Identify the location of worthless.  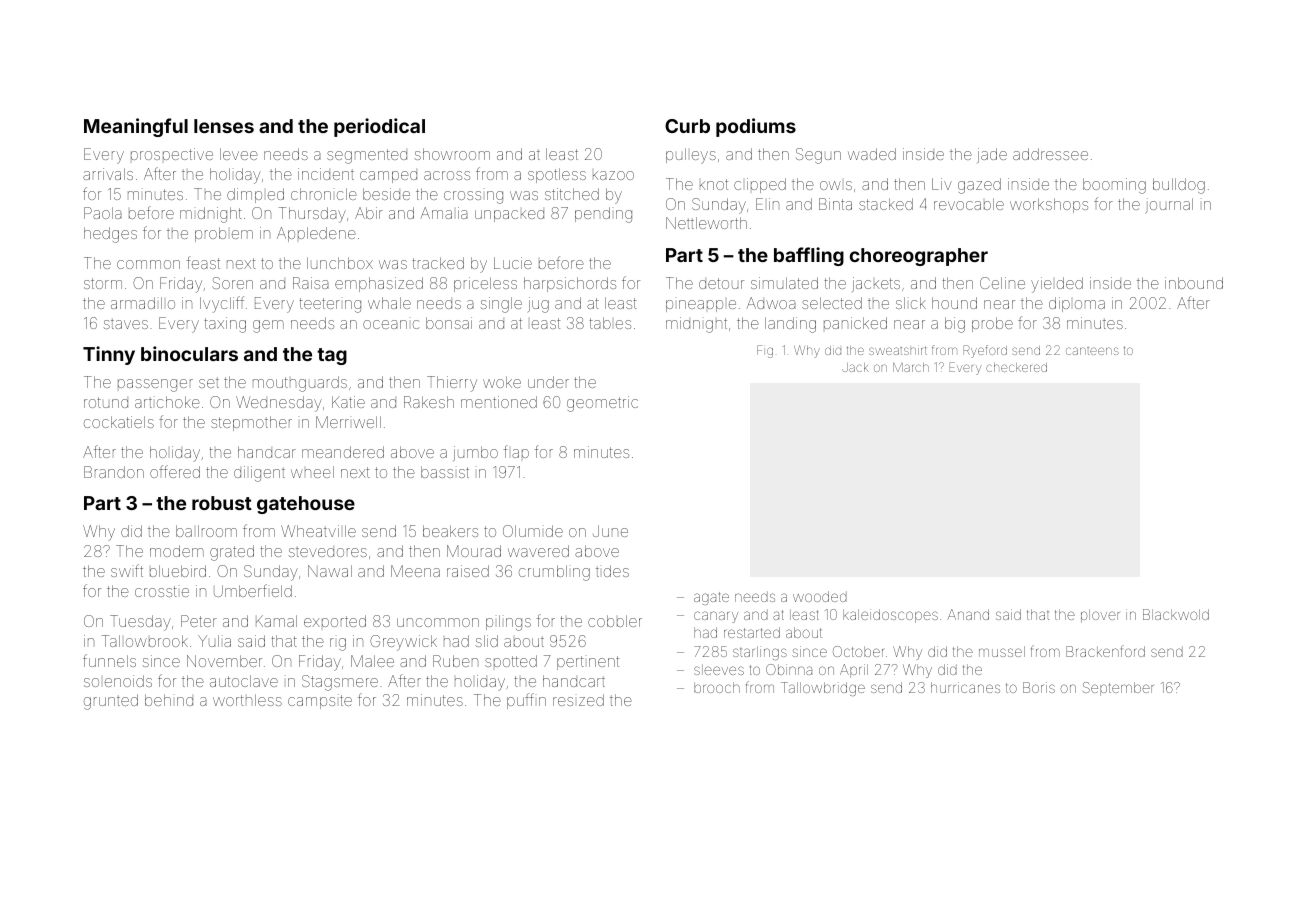
(247, 700).
